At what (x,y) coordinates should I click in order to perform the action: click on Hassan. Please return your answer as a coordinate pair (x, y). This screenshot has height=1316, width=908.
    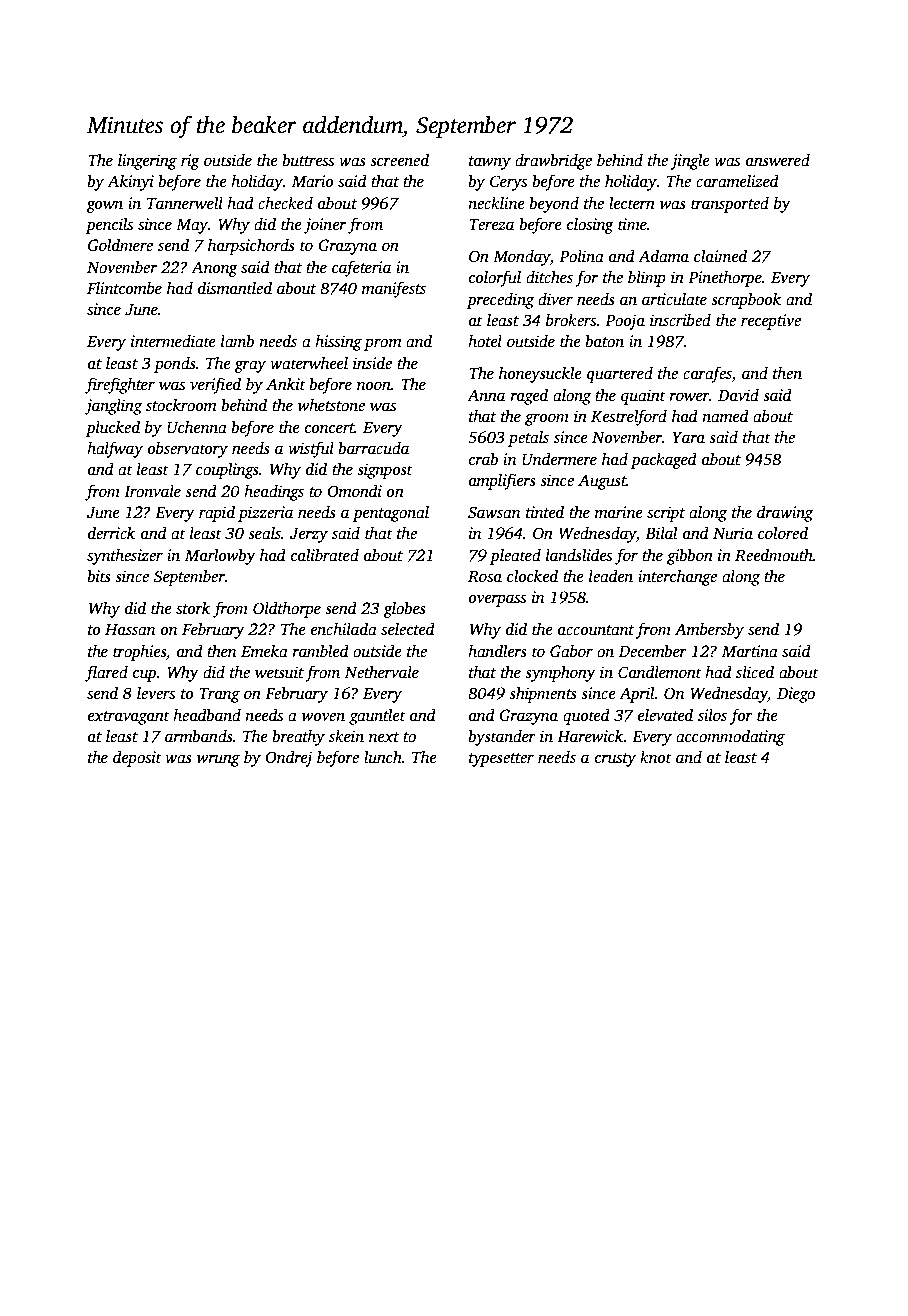
    Looking at the image, I should click on (130, 630).
